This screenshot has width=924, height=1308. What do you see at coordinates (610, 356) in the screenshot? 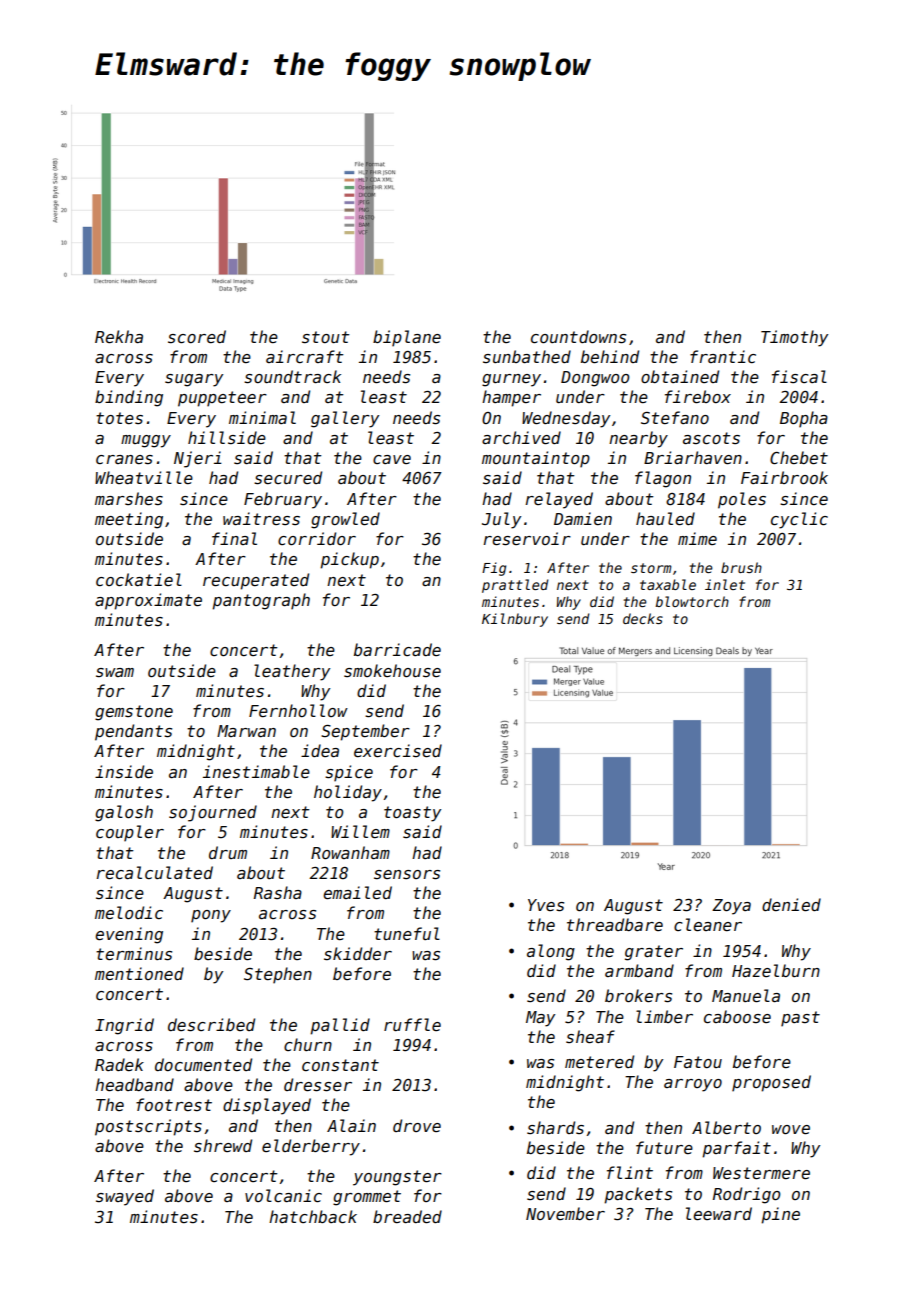
I see `behind` at bounding box center [610, 356].
